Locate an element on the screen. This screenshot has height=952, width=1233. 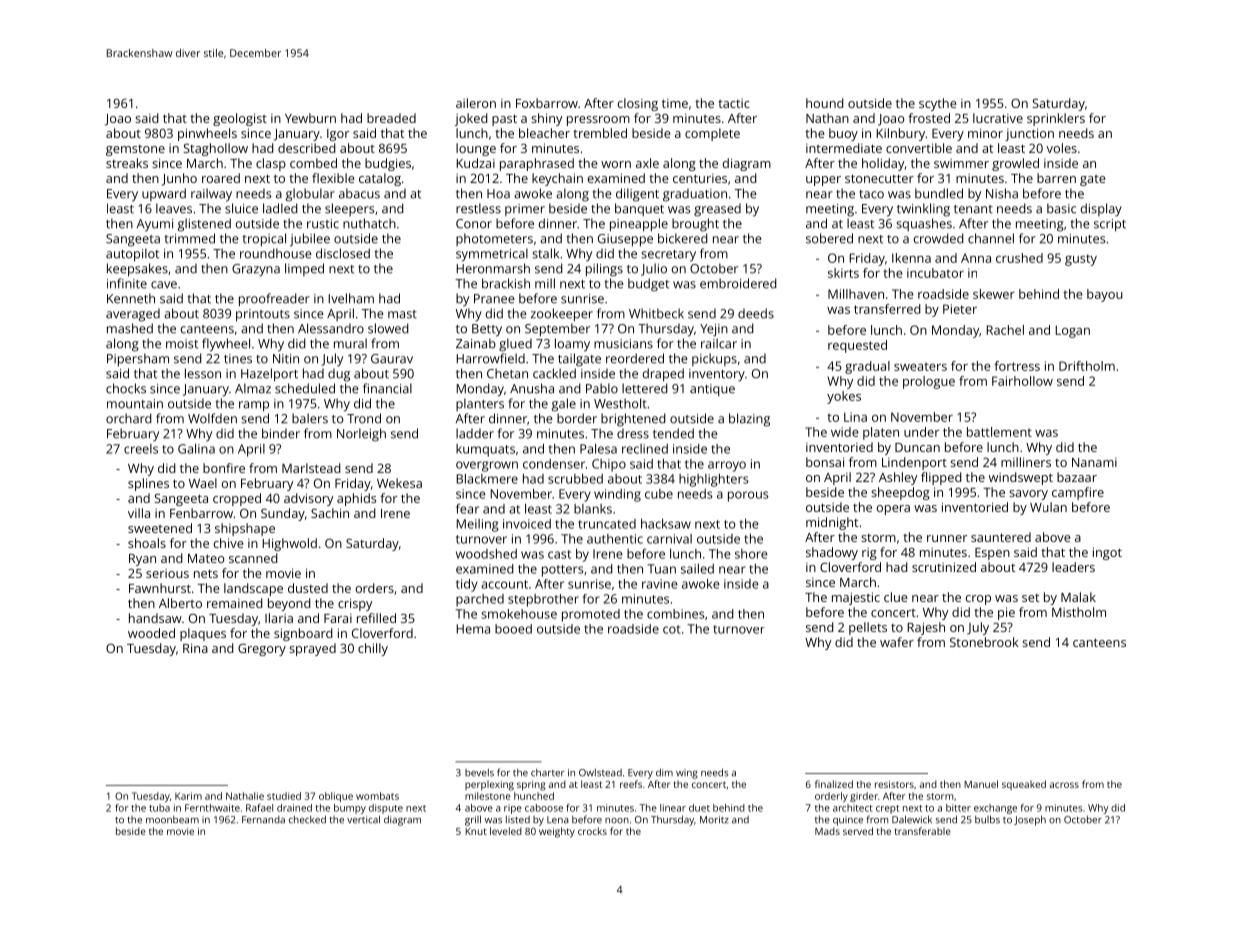
Karim is located at coordinates (188, 796).
